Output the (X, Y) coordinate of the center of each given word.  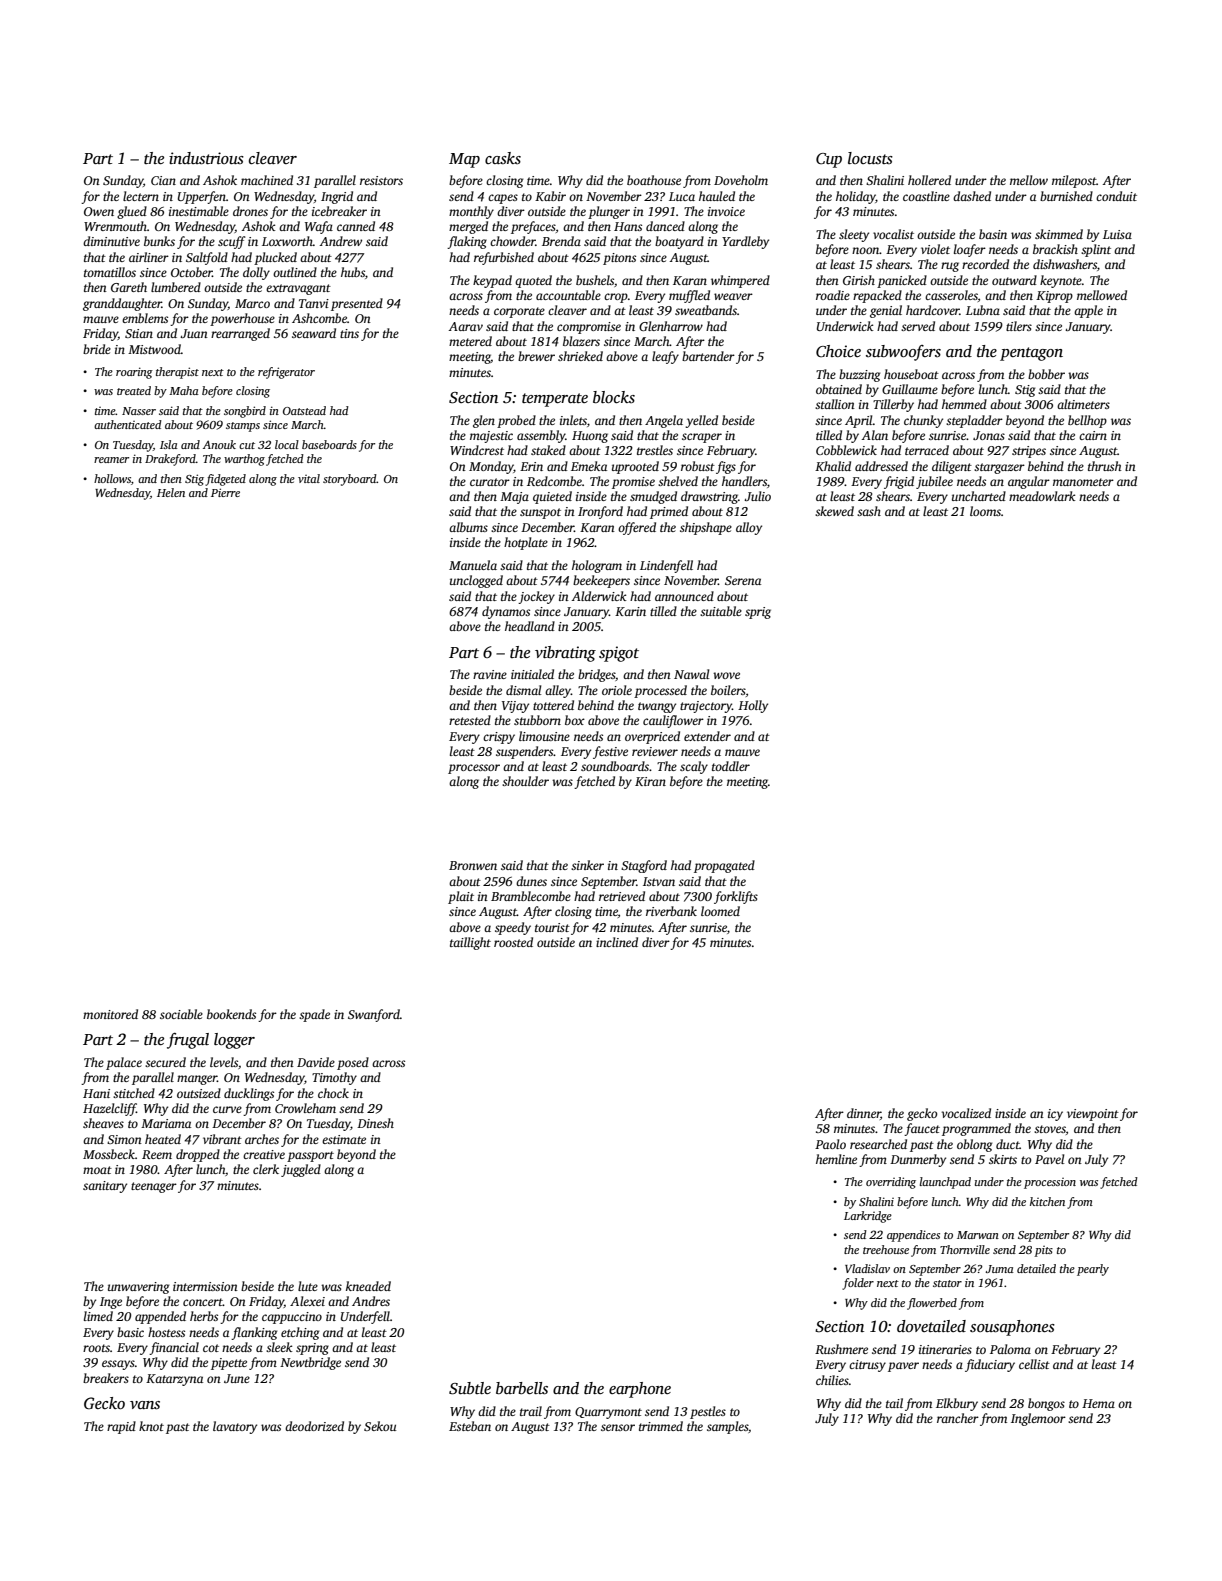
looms (985, 511)
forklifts (736, 897)
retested (470, 720)
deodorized (314, 1426)
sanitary (105, 1187)
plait (461, 897)
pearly (1093, 1270)
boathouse (654, 180)
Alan (875, 435)
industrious (206, 158)
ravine (490, 674)
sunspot (540, 513)
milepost (1074, 181)
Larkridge (868, 1217)
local (287, 444)
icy (1055, 1115)
